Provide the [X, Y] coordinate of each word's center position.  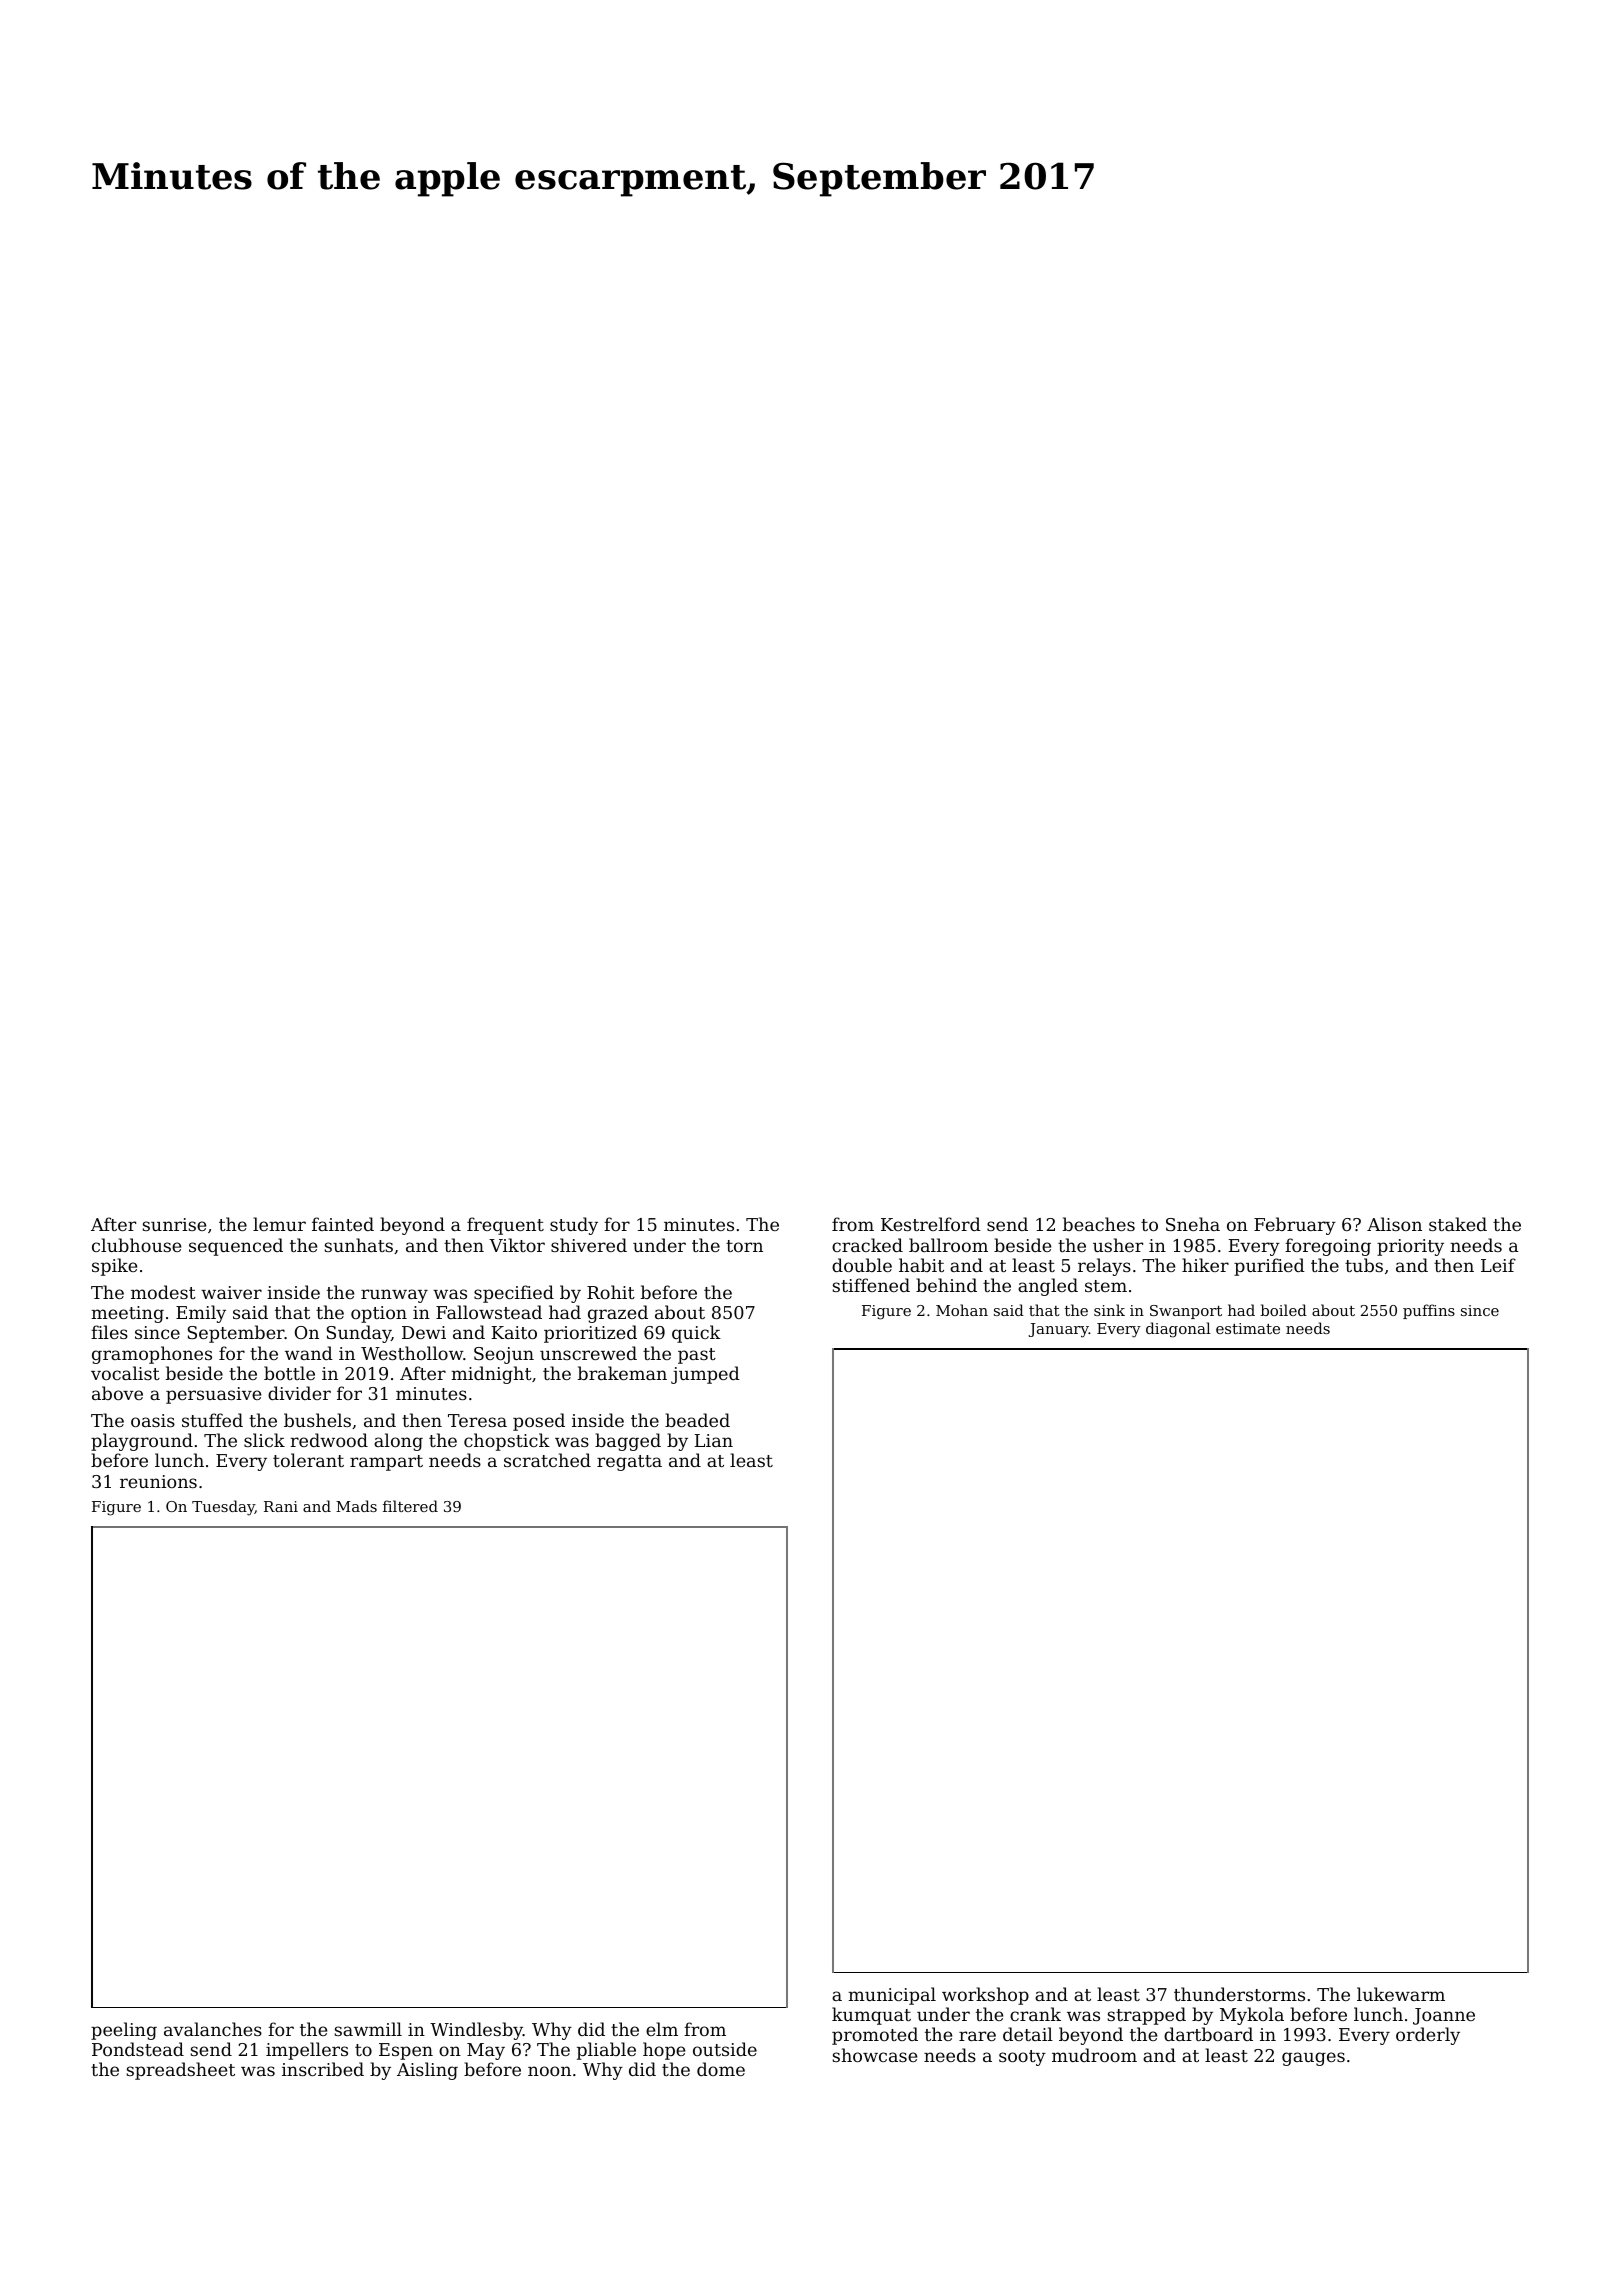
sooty [1022, 2058]
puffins [1429, 1311]
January [1058, 1330]
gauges [1313, 2059]
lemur [279, 1224]
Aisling [427, 2071]
